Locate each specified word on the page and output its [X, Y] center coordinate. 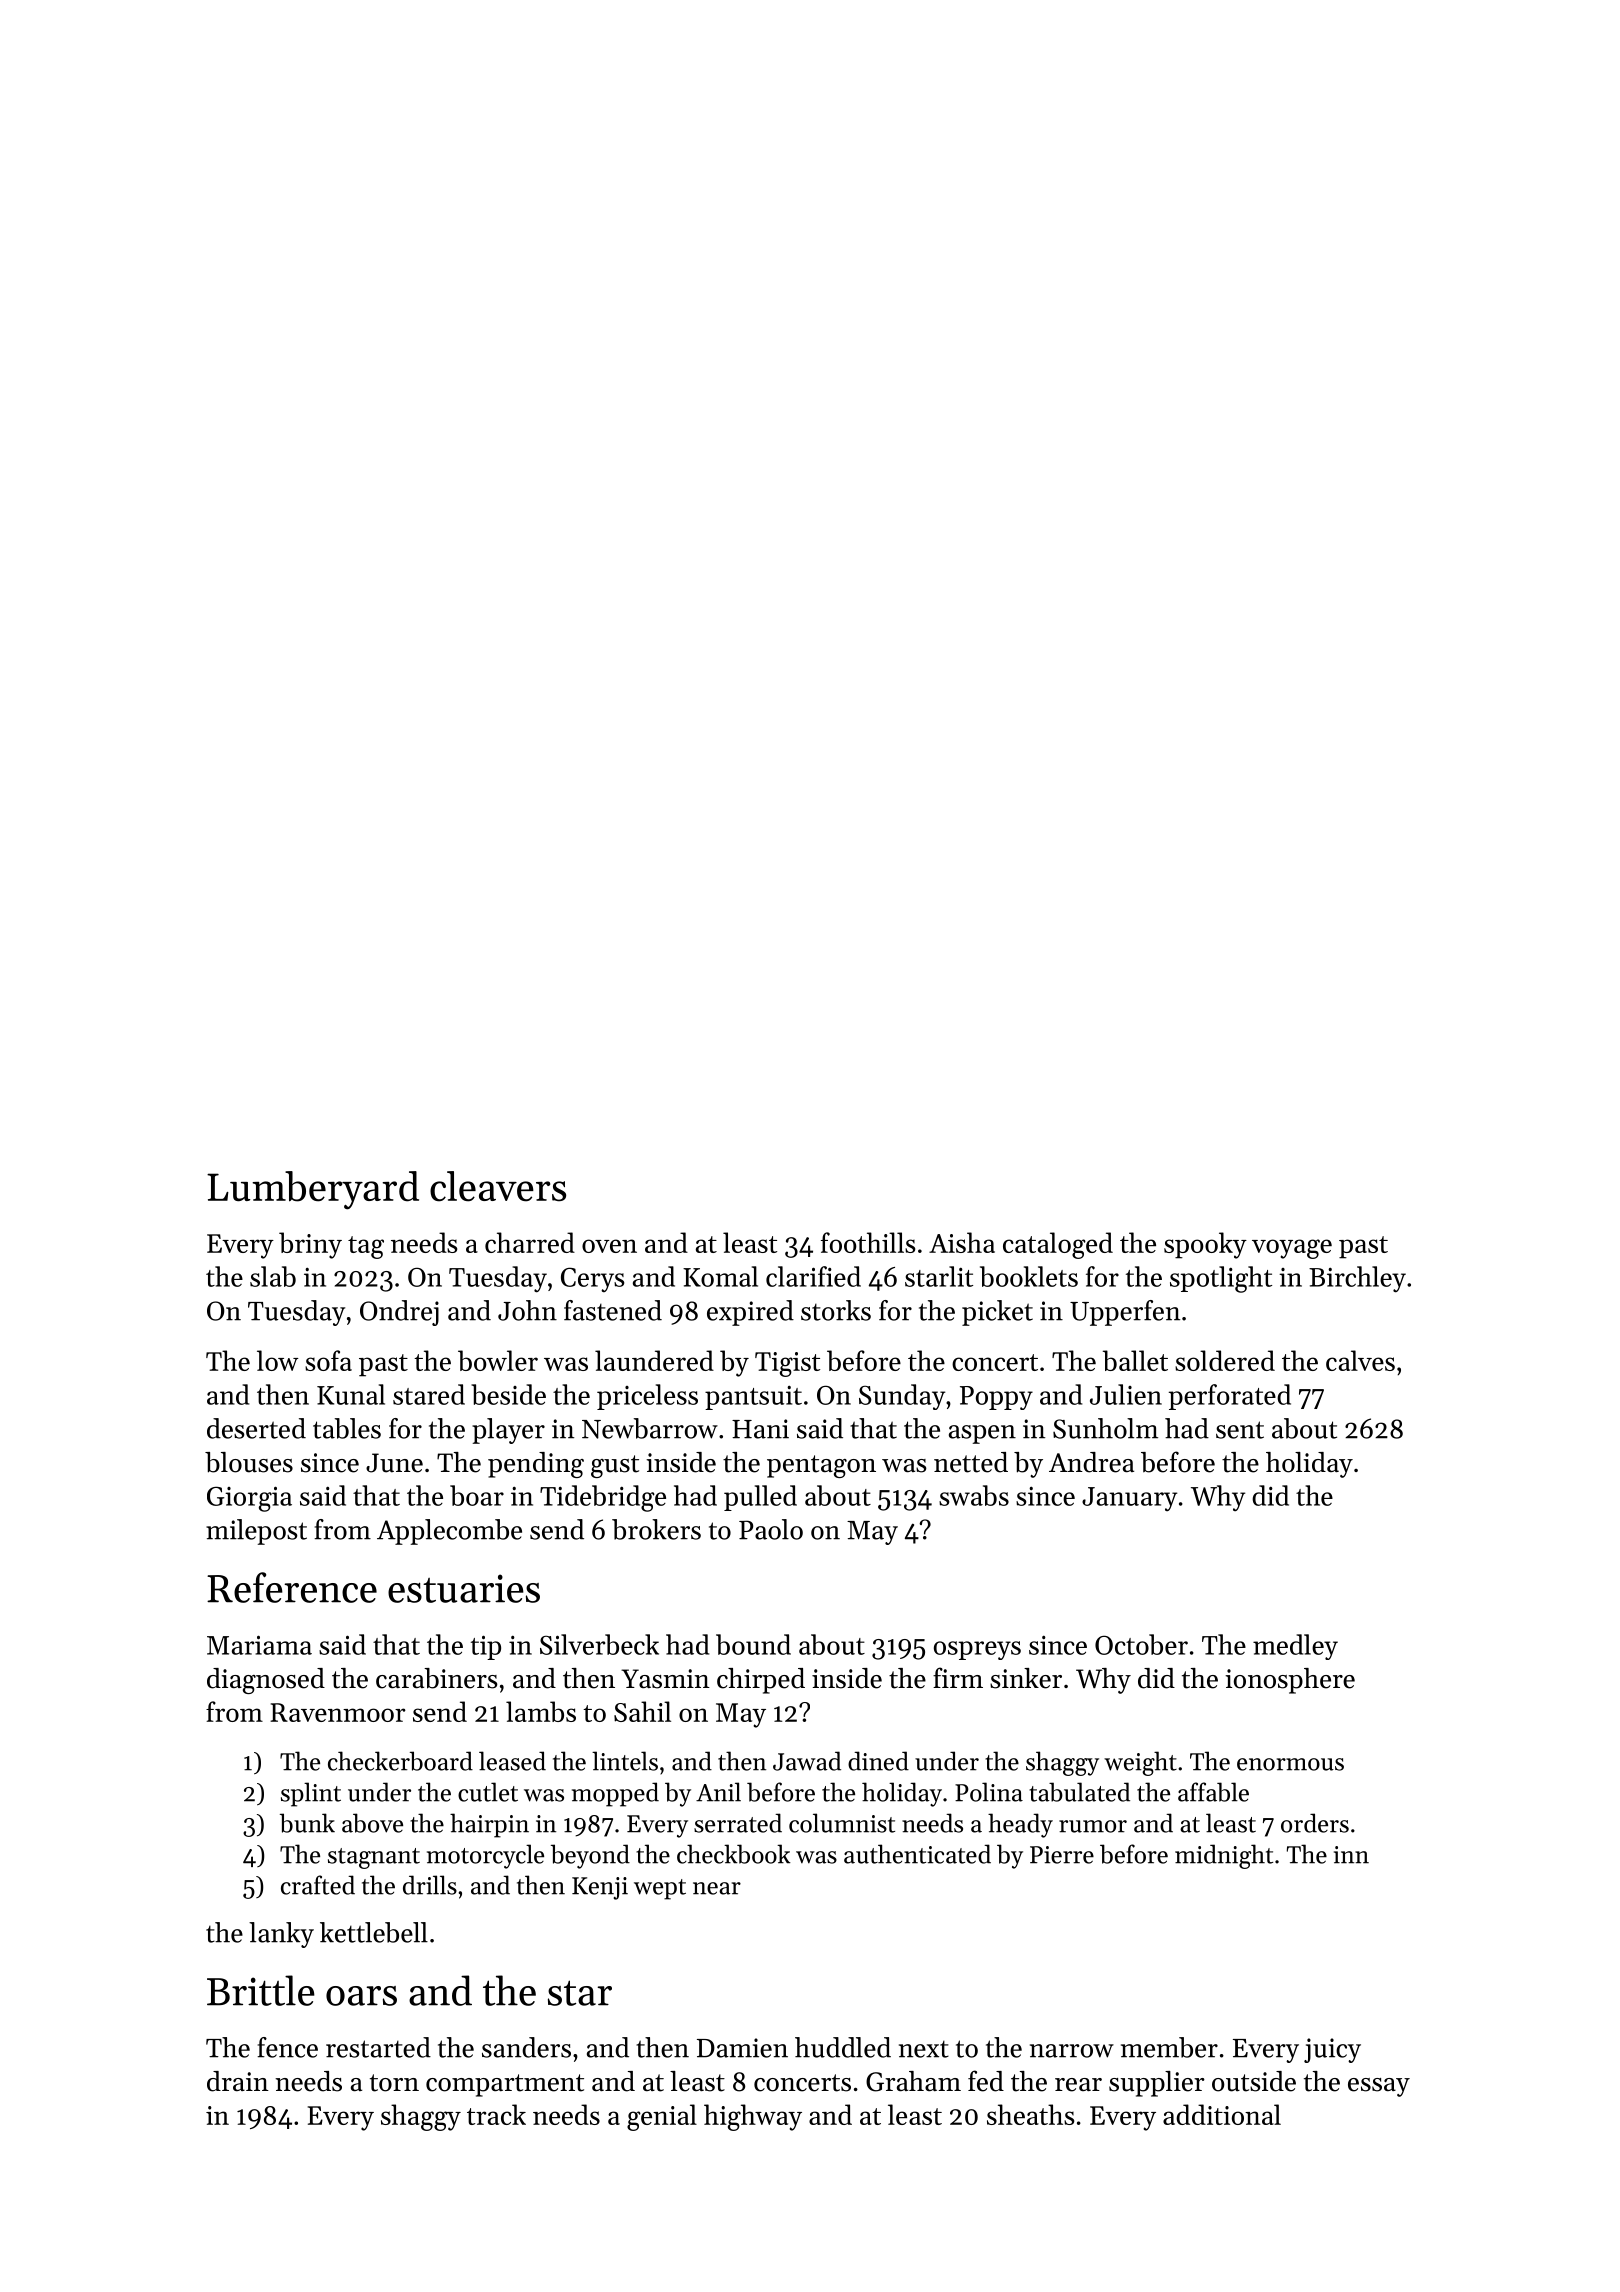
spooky [1205, 1245]
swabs [974, 1495]
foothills [868, 1242]
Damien [742, 2048]
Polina [989, 1792]
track [496, 2114]
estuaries [464, 1588]
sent [1240, 1430]
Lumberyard [313, 1190]
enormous [1290, 1764]
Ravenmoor [338, 1712]
